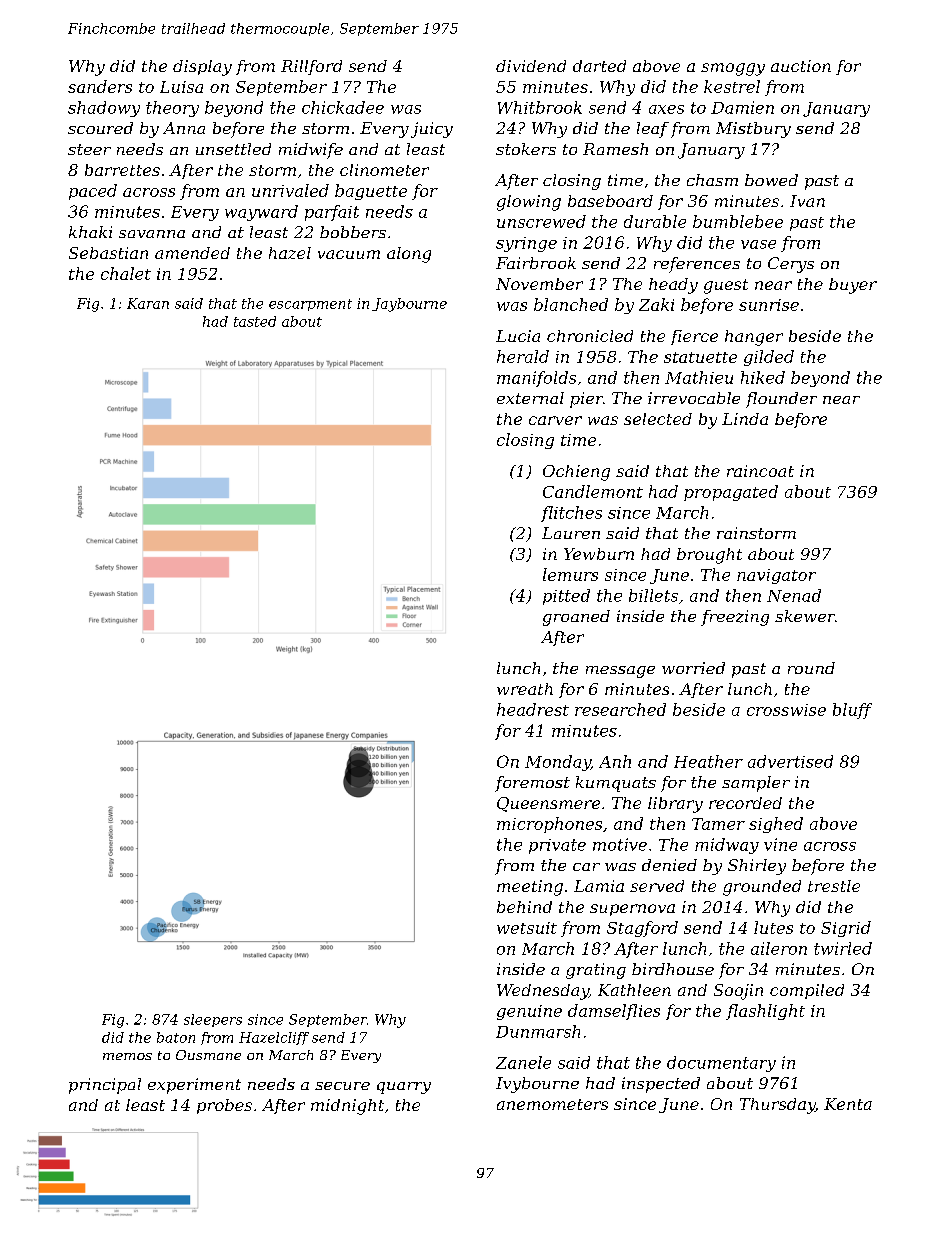 This screenshot has width=952, height=1233. Describe the element at coordinates (89, 149) in the screenshot. I see `steer` at that location.
